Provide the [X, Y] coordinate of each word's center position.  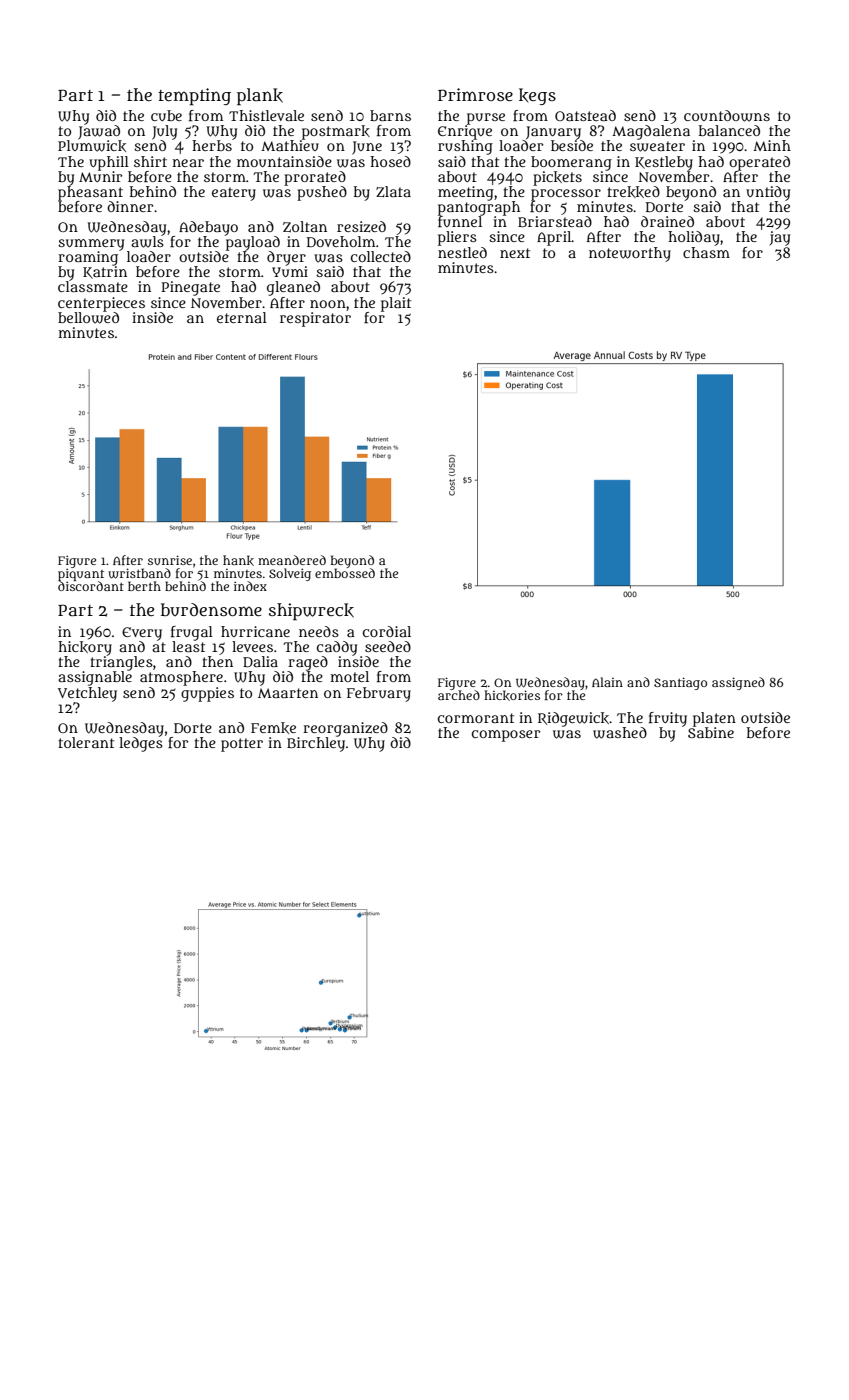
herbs [212, 145]
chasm [706, 252]
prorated [315, 178]
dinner [130, 206]
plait [396, 304]
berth [144, 586]
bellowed [88, 317]
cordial [387, 631]
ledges [141, 744]
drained [667, 221]
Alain [607, 682]
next [515, 253]
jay [779, 238]
